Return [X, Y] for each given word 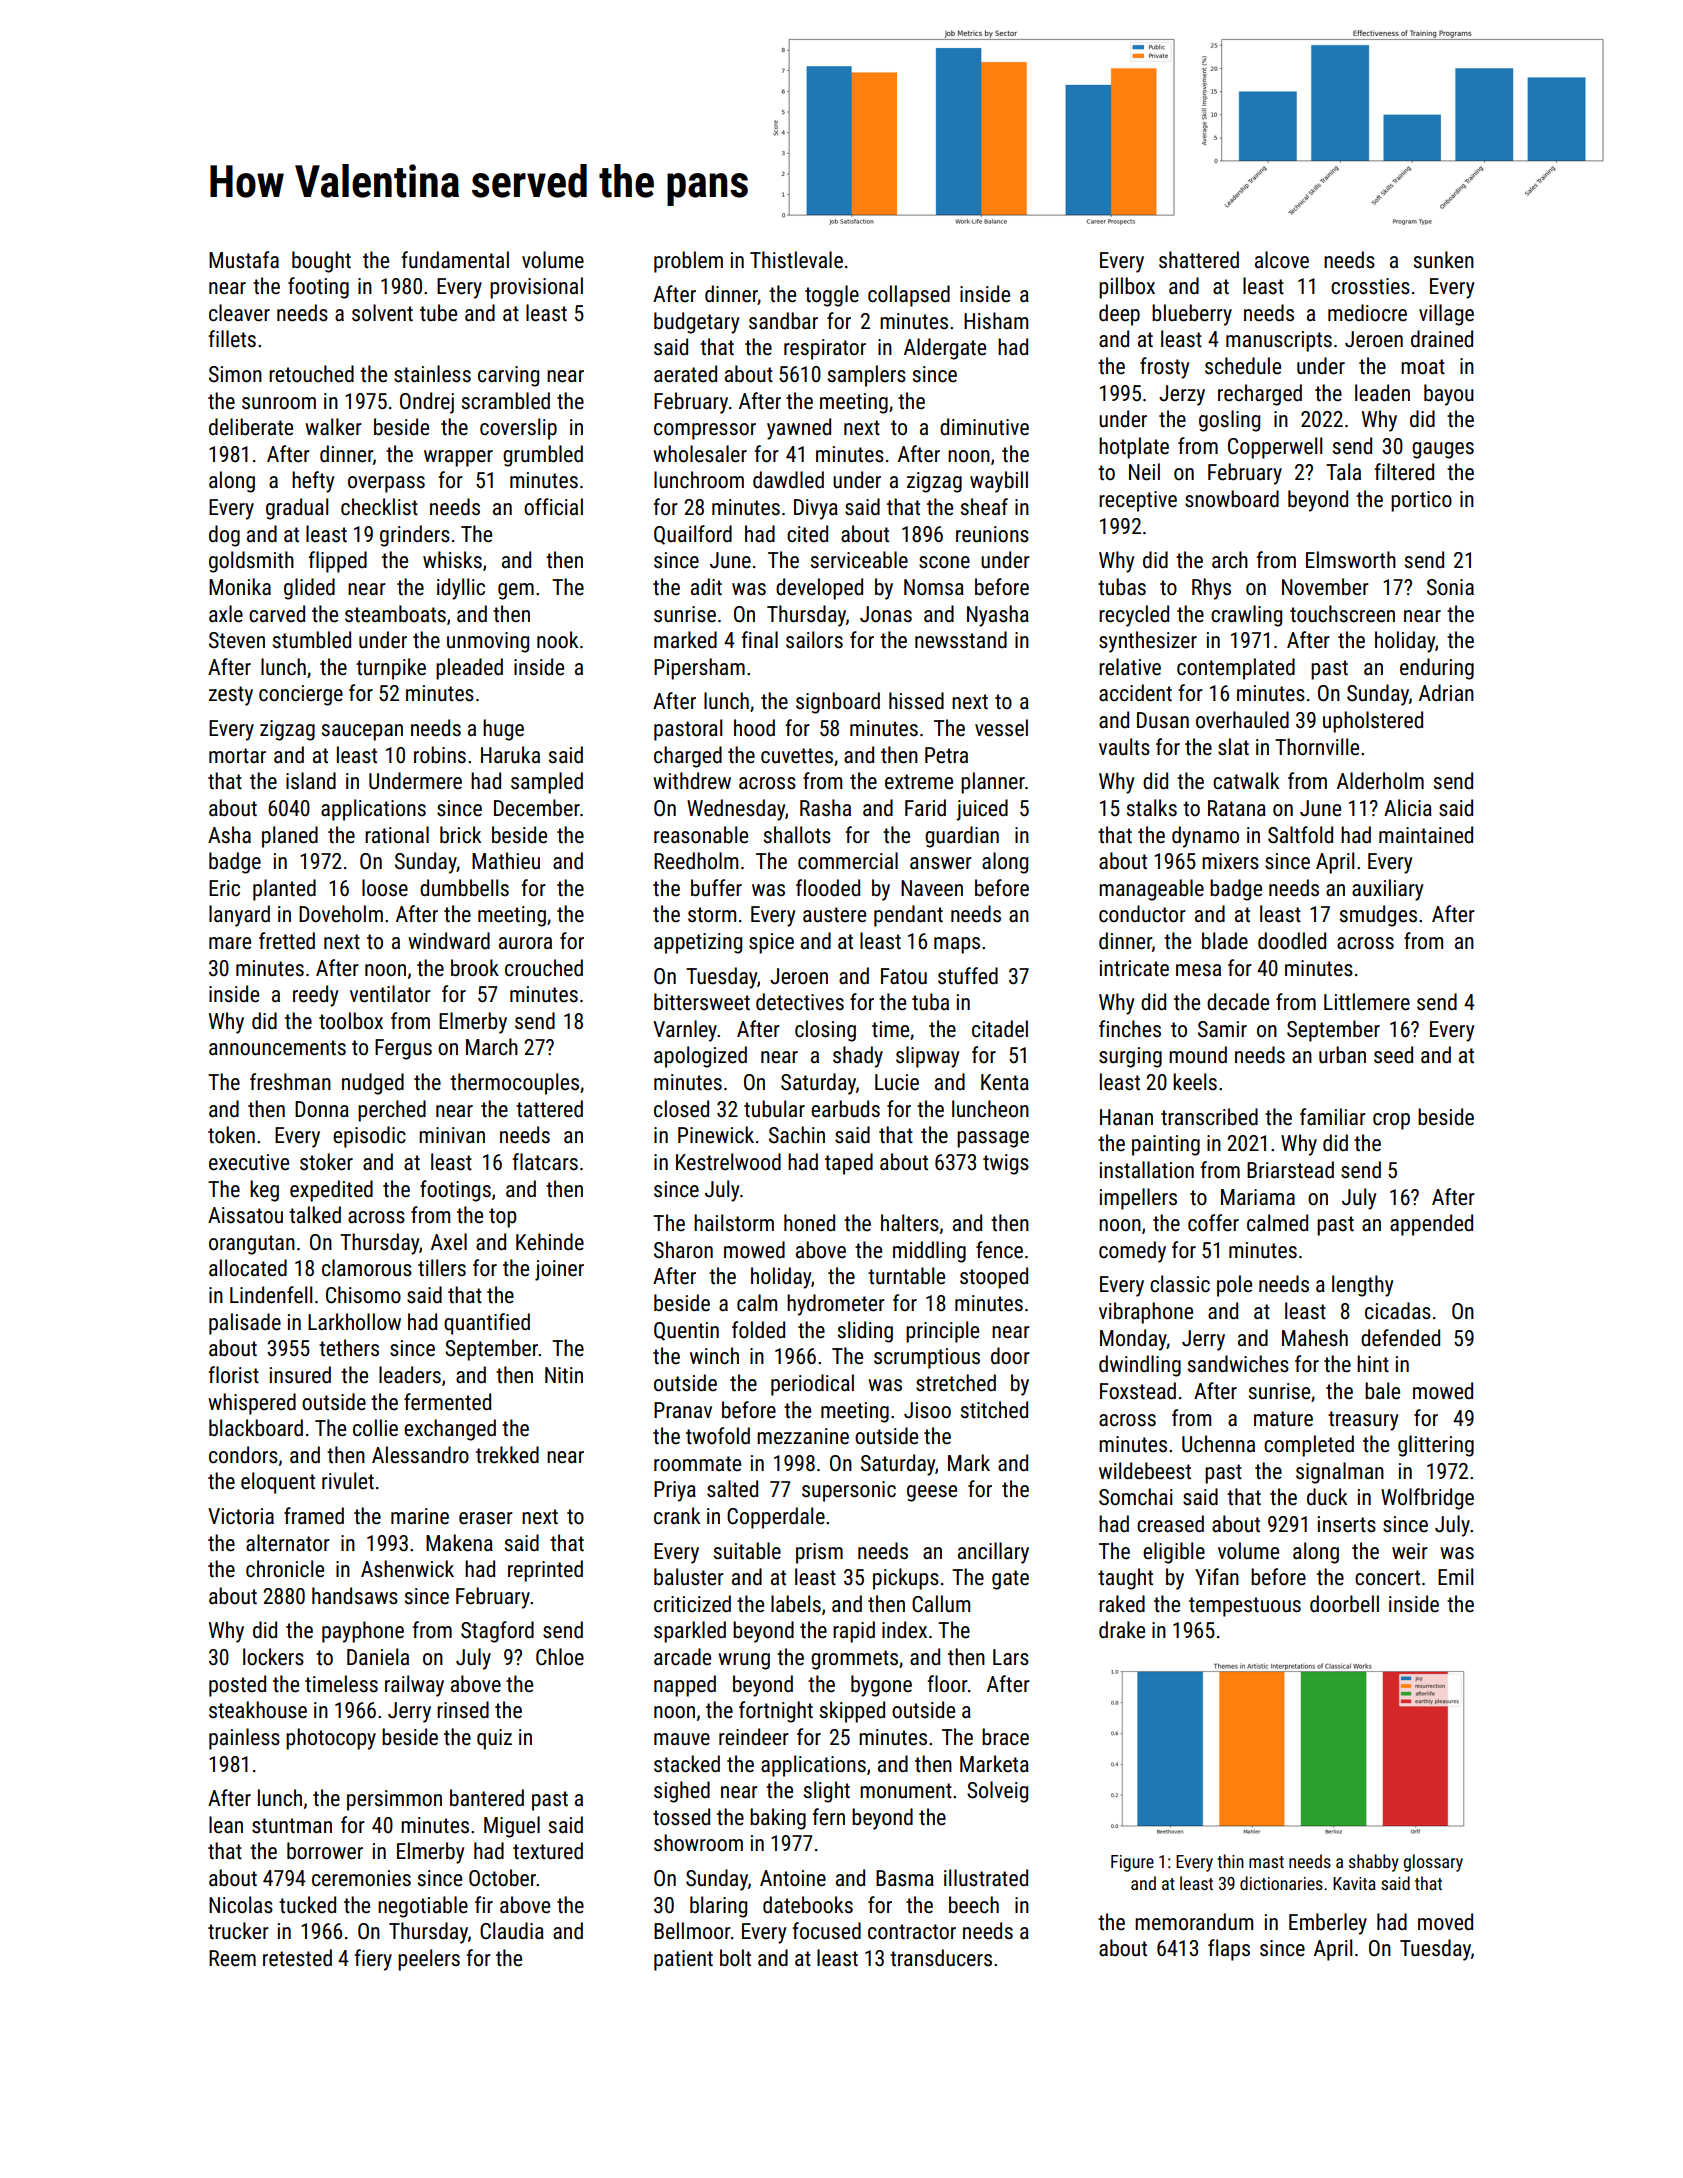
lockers [273, 1657]
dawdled [788, 480]
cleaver [239, 313]
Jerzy [1182, 395]
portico [1421, 501]
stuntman [292, 1826]
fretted [287, 941]
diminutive [984, 427]
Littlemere [1367, 1002]
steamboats [395, 614]
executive [249, 1162]
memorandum [1194, 1922]
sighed [682, 1792]
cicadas [1398, 1311]
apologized [700, 1057]
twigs [1006, 1164]
